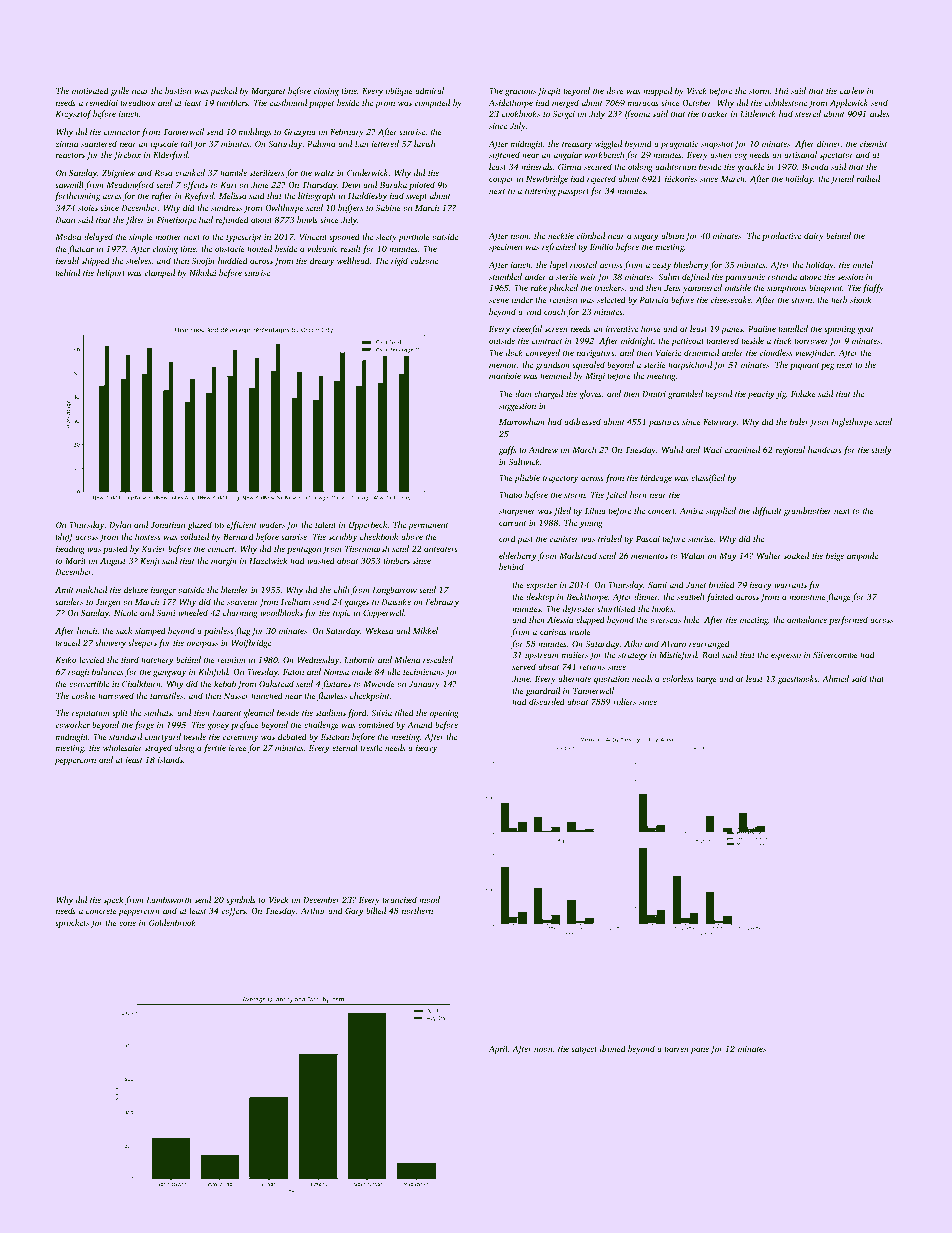 This screenshot has height=1233, width=952. What do you see at coordinates (799, 421) in the screenshot?
I see `baler` at bounding box center [799, 421].
